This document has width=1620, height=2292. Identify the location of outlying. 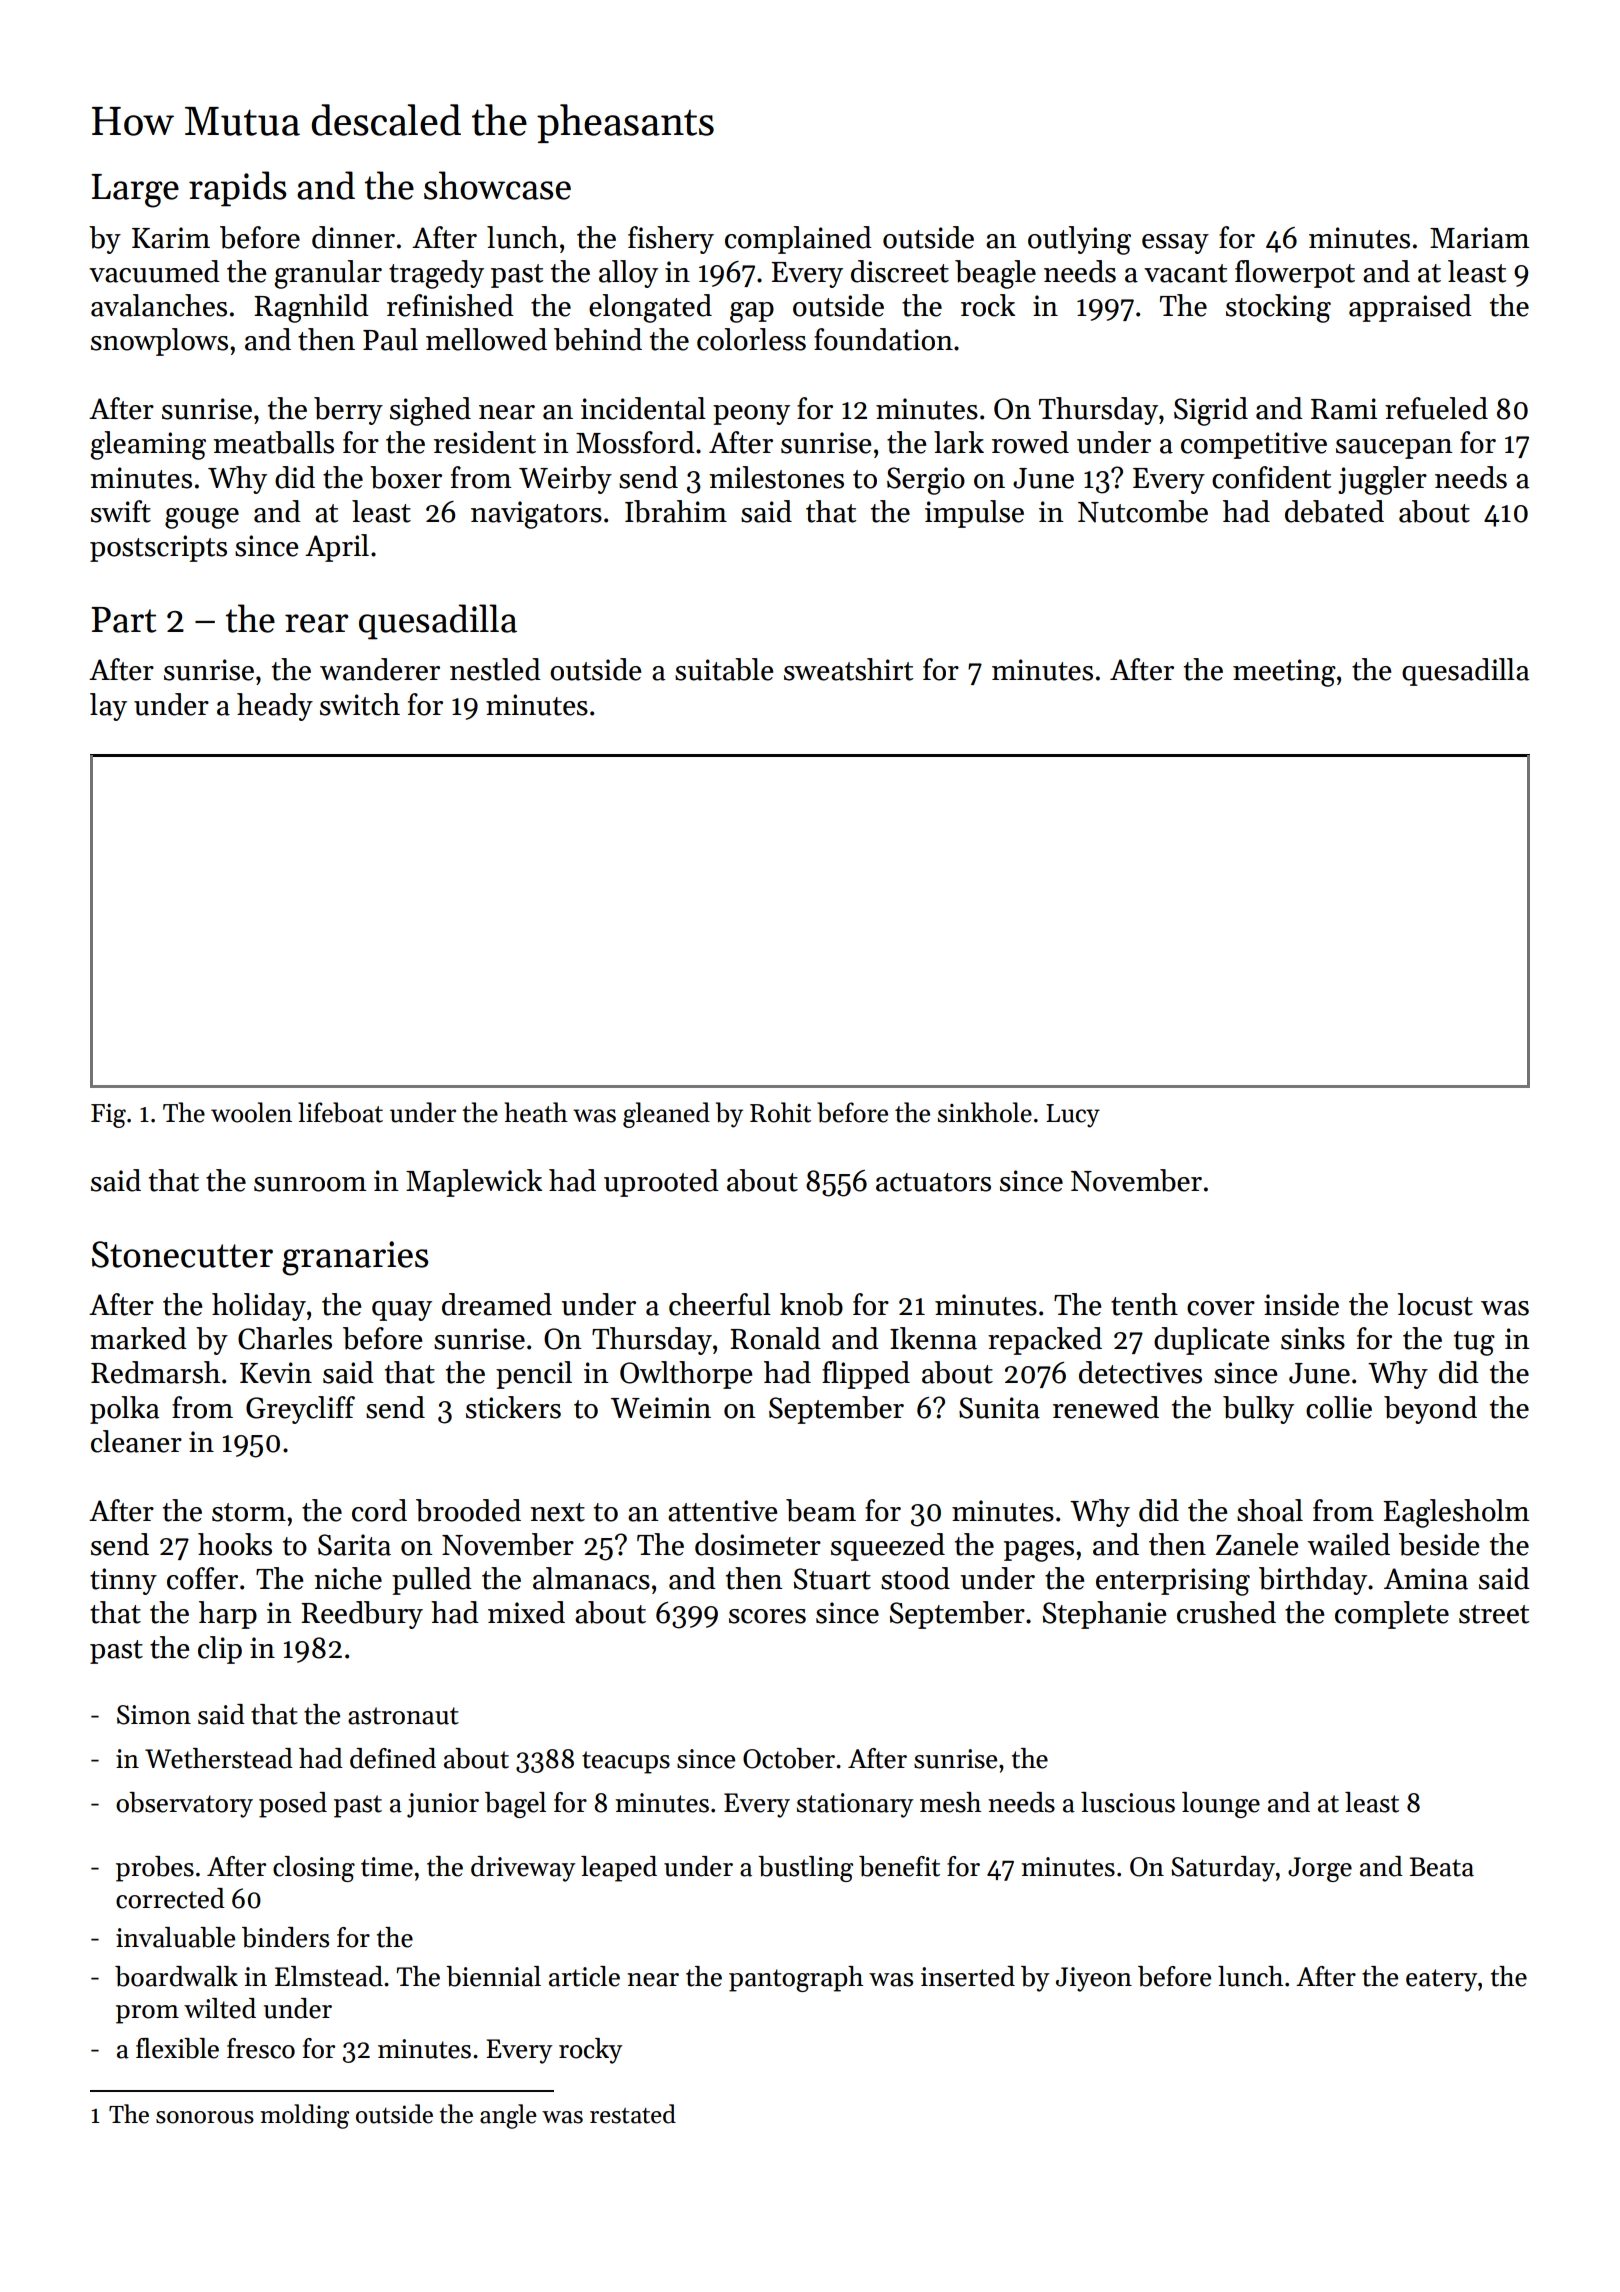
(1079, 240).
